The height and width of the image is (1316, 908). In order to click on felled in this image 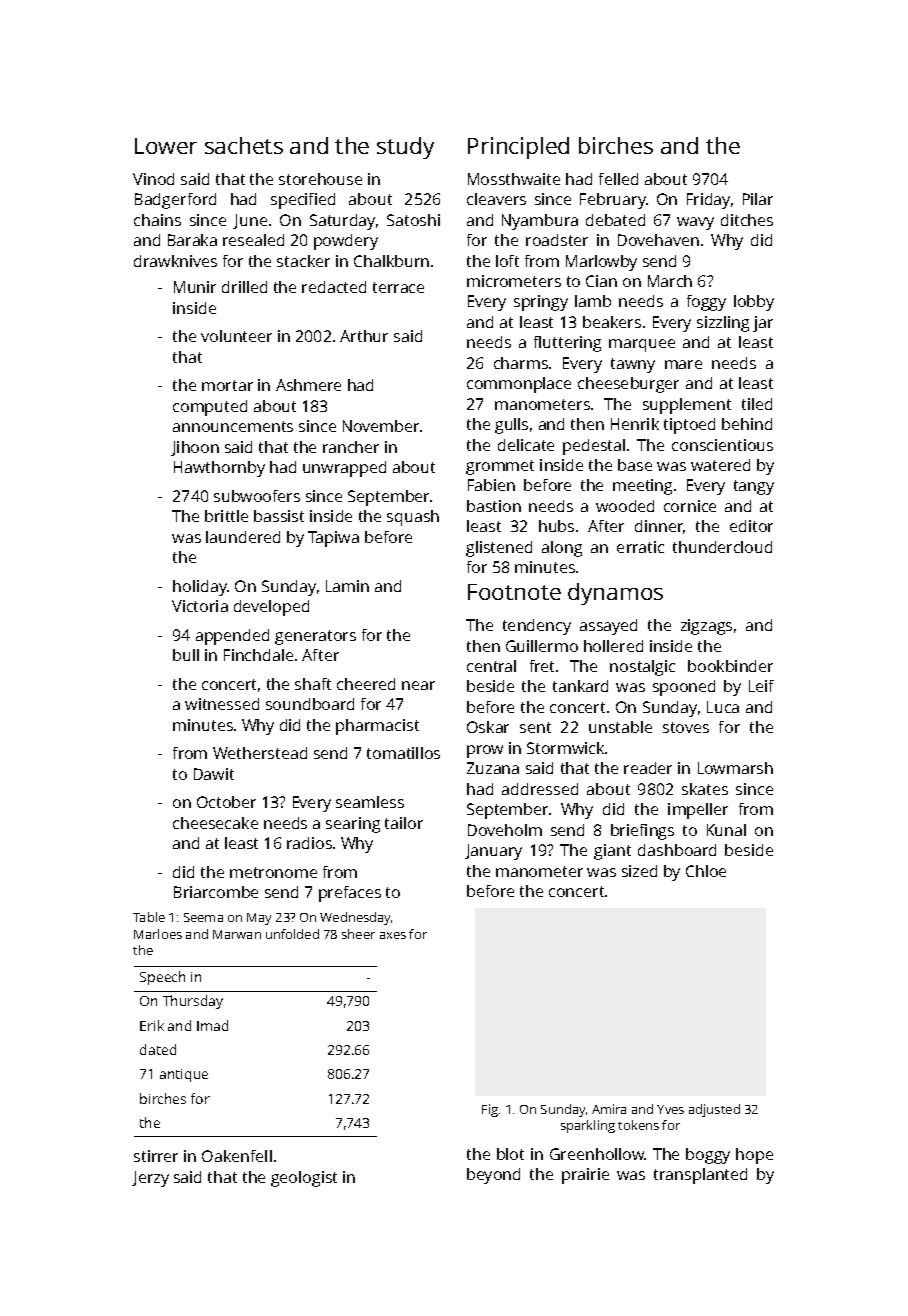, I will do `click(618, 179)`.
